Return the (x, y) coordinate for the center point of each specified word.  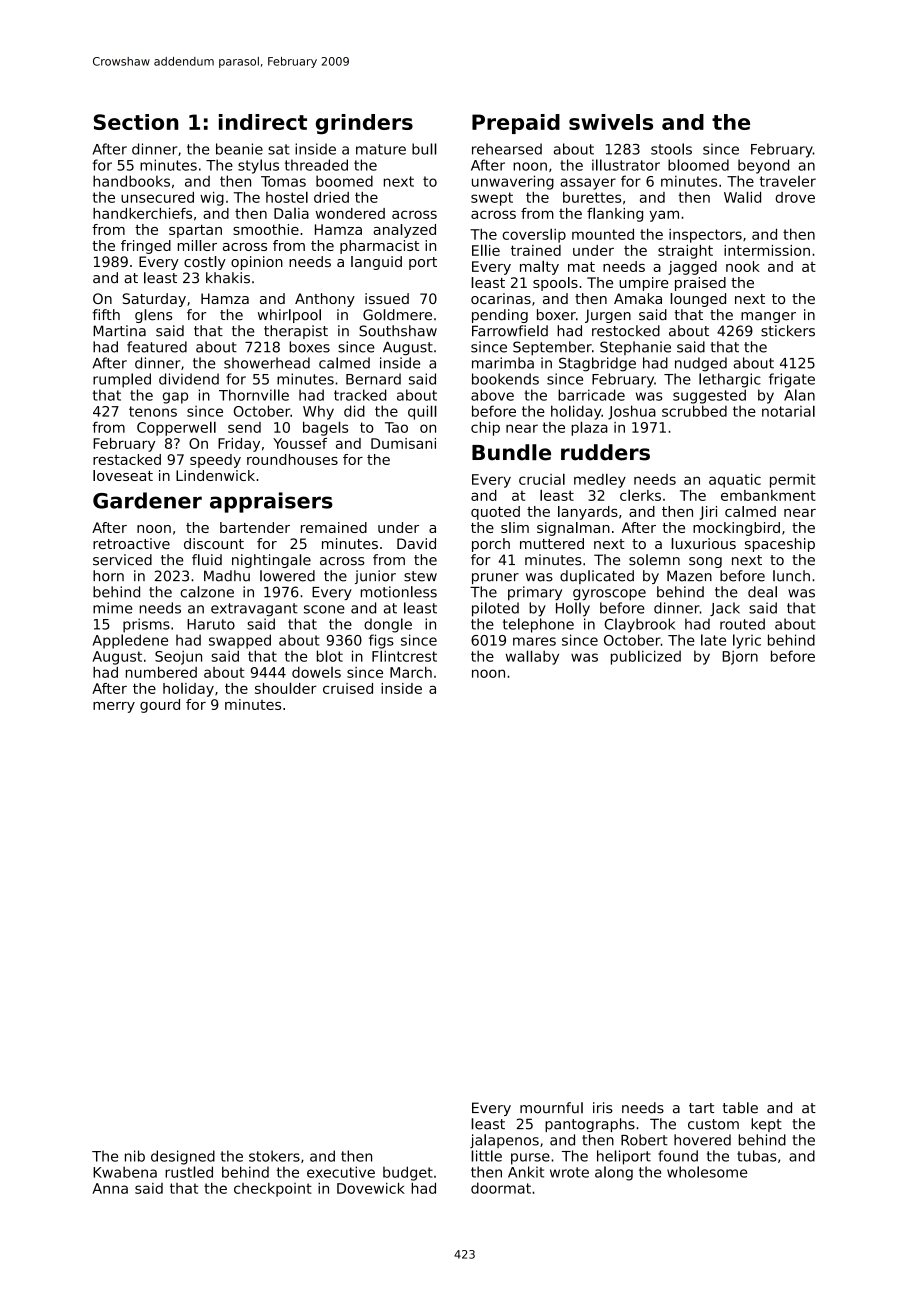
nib (135, 1156)
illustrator (626, 165)
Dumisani (403, 443)
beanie (239, 149)
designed (183, 1157)
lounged (698, 300)
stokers (274, 1156)
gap (175, 398)
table (740, 1108)
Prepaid (516, 124)
